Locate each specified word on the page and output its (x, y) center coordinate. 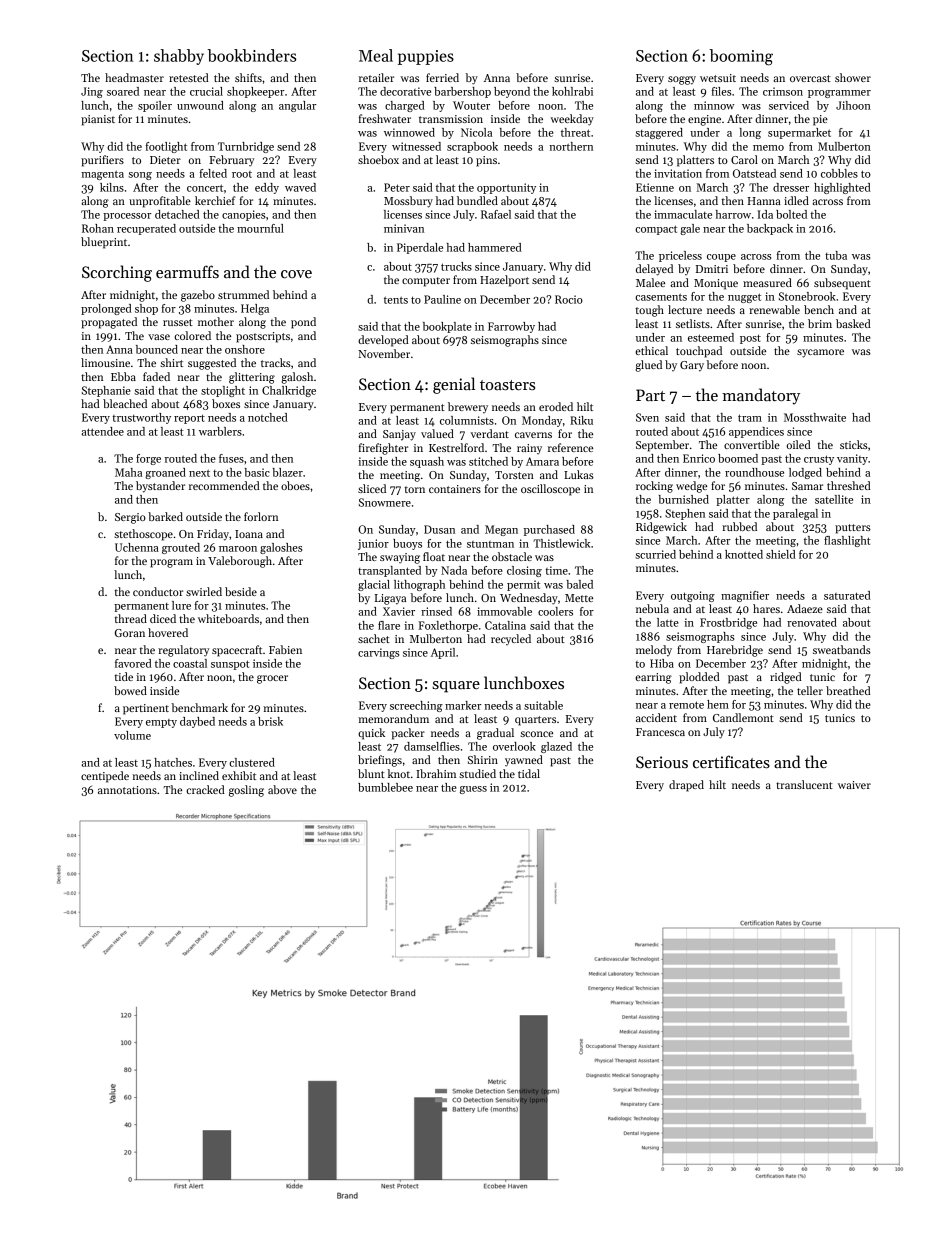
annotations (127, 790)
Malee (650, 282)
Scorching (117, 273)
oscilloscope (550, 490)
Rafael (496, 214)
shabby (179, 57)
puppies (426, 57)
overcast (810, 78)
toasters (507, 385)
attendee (102, 431)
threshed (849, 485)
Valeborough (240, 562)
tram (750, 418)
